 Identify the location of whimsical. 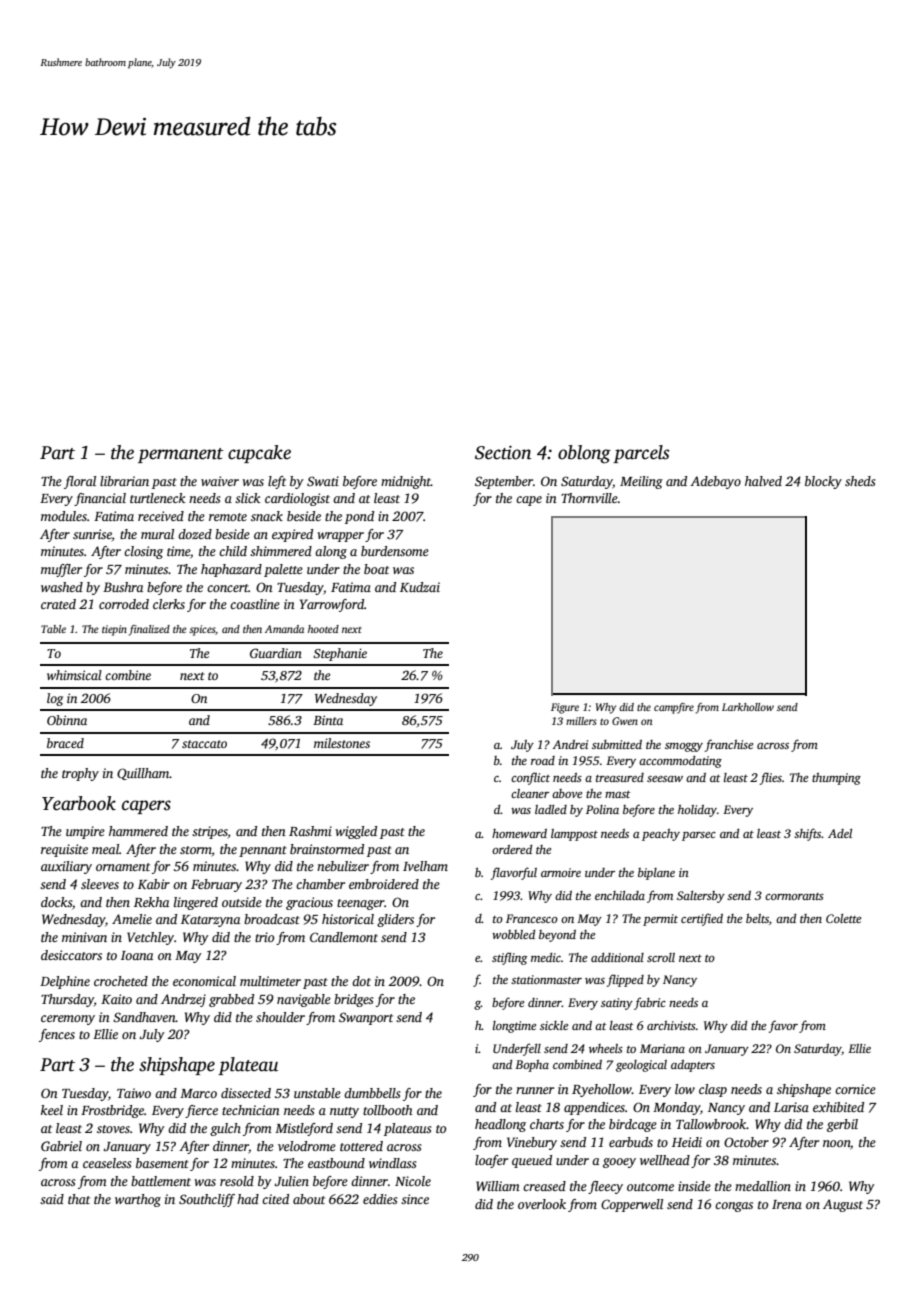
(74, 675).
